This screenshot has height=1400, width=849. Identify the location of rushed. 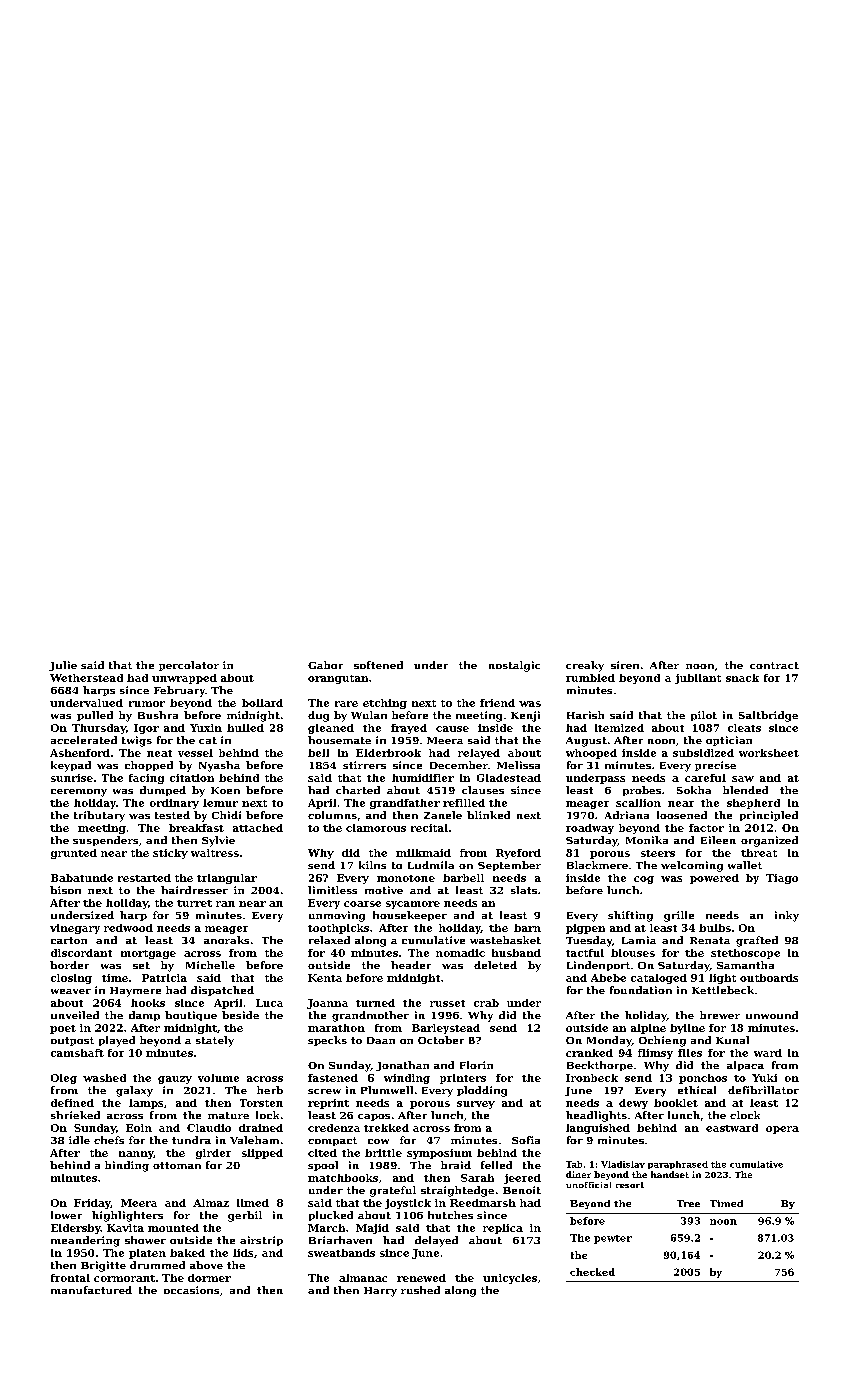
(420, 1290).
